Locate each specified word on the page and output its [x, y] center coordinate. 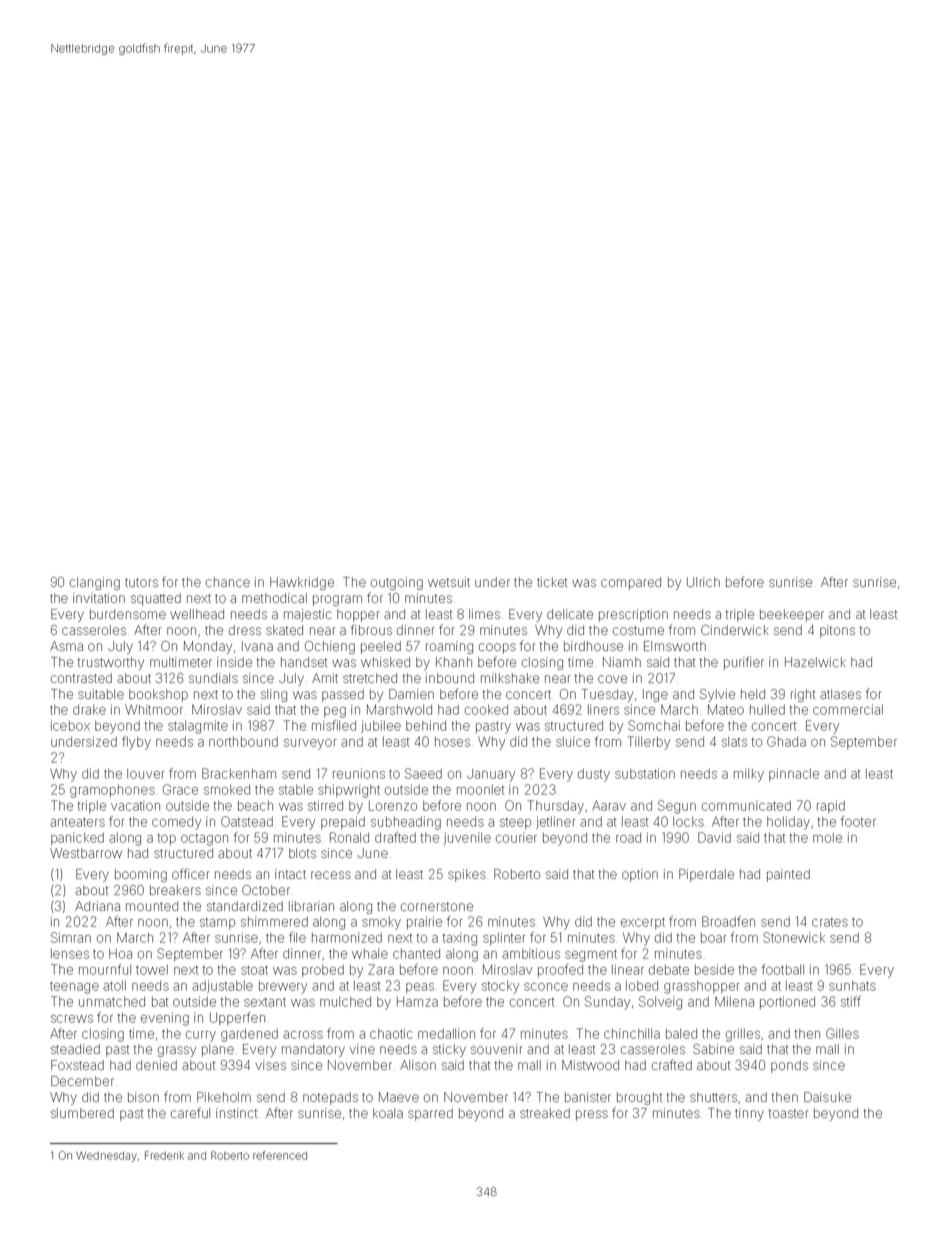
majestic [308, 615]
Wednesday [106, 1157]
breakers [175, 890]
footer [858, 821]
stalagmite [198, 727]
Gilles [842, 1033]
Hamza [417, 1002]
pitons [837, 631]
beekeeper [792, 615]
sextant [265, 1002]
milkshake [510, 678]
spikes [467, 875]
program [337, 600]
